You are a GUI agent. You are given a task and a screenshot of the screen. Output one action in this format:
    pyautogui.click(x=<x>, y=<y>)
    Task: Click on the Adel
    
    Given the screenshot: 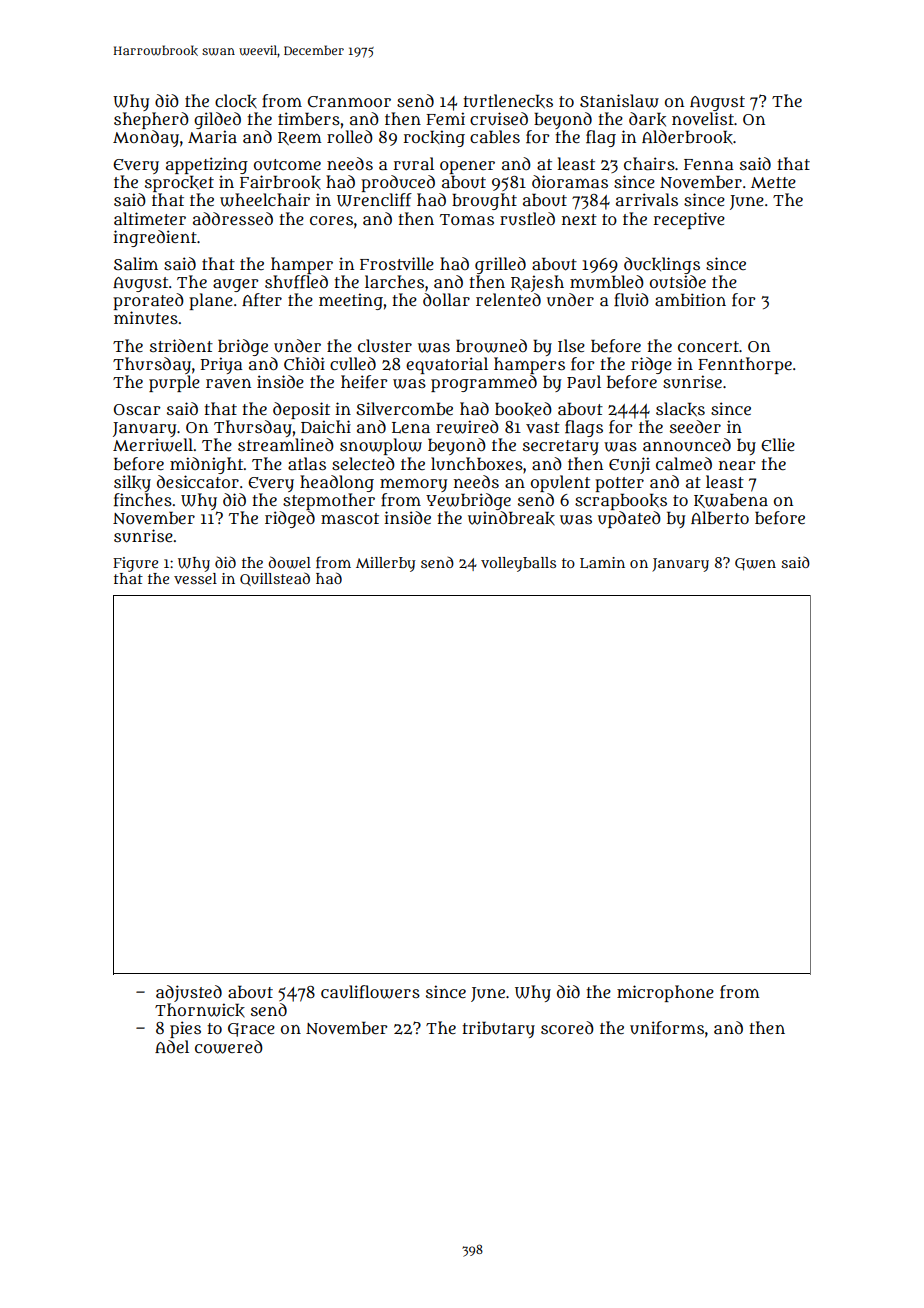 What is the action you would take?
    pyautogui.click(x=172, y=1046)
